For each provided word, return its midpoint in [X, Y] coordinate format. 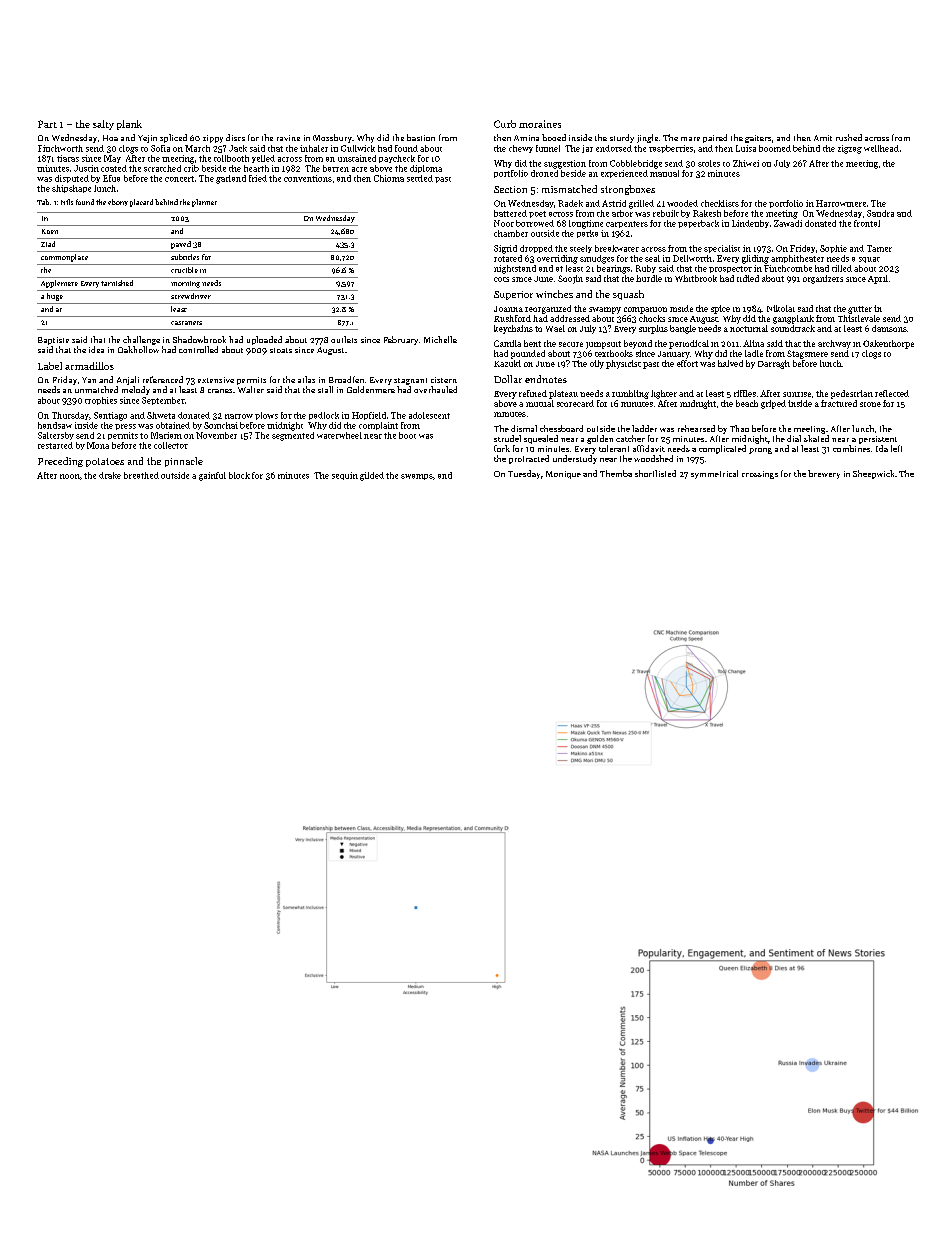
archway [834, 344]
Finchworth [60, 148]
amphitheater [797, 259]
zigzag [850, 149]
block [239, 475]
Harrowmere [841, 203]
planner [204, 203]
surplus [653, 329]
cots [501, 279]
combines [851, 448]
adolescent [429, 415]
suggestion [565, 164]
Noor [504, 223]
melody [136, 390]
